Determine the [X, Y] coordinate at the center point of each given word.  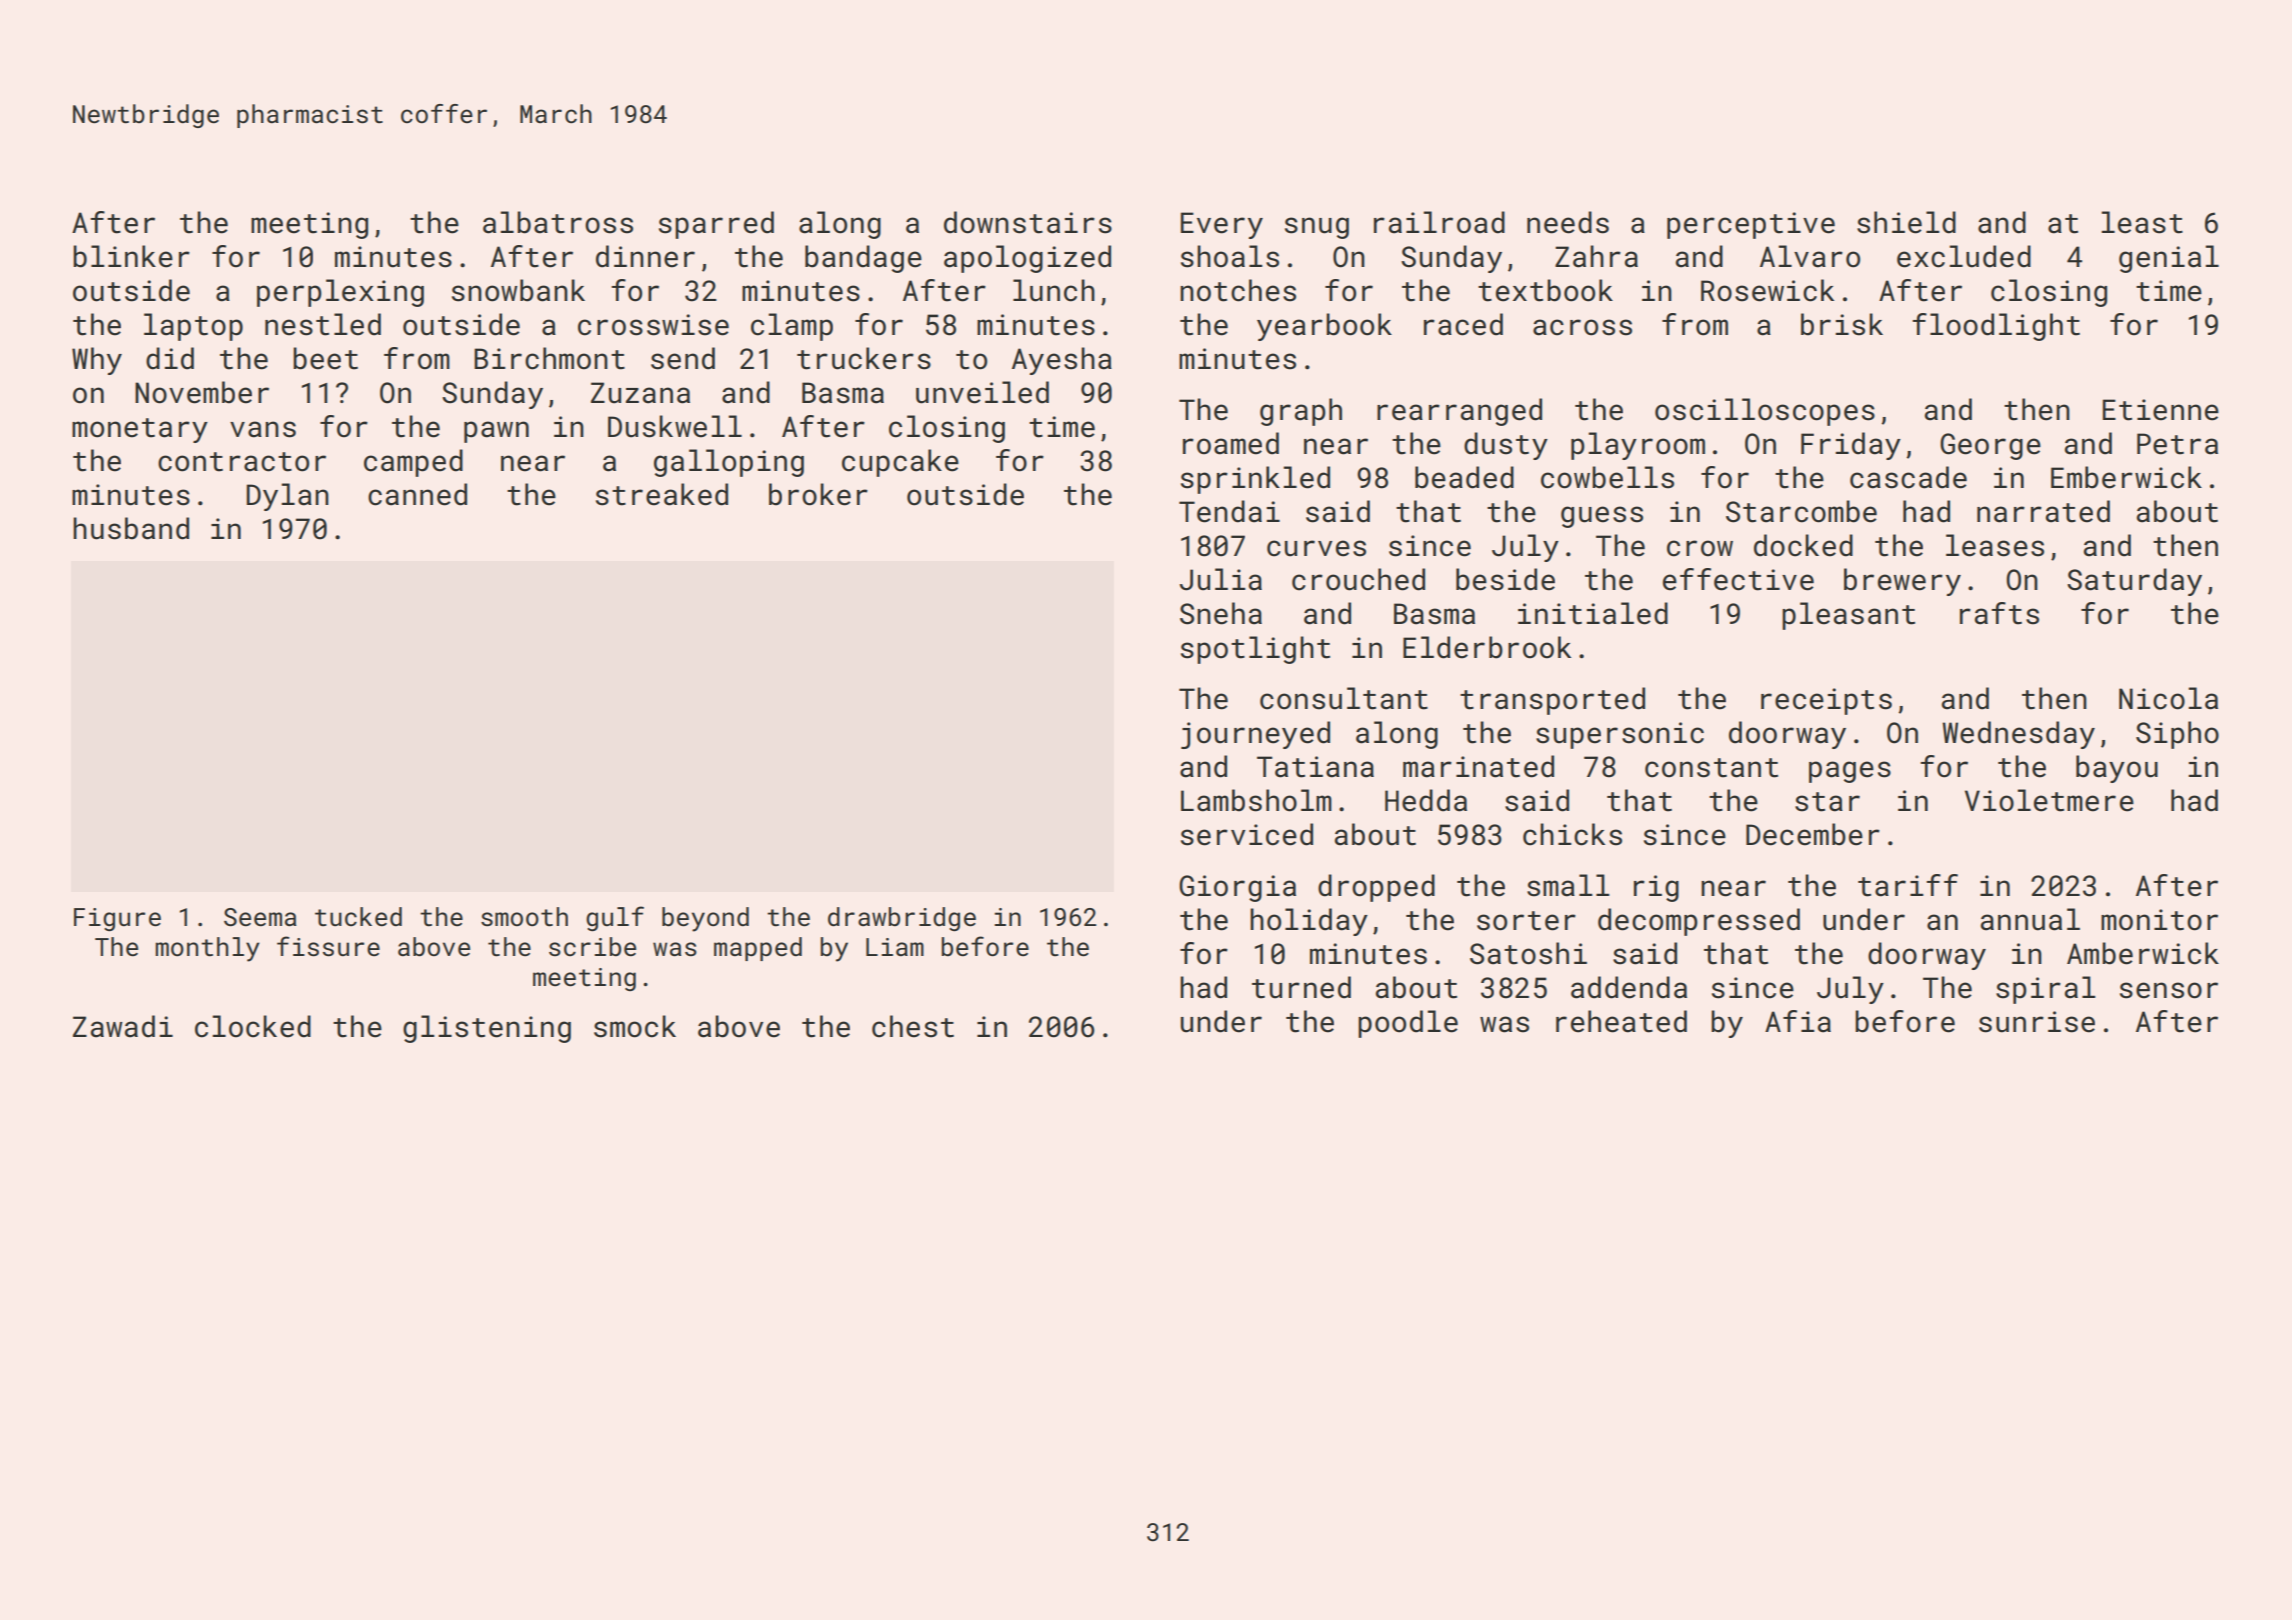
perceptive [1751, 225]
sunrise [2037, 1022]
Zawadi [123, 1026]
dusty [1506, 446]
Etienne [2161, 410]
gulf [615, 918]
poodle [1408, 1024]
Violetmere [2049, 800]
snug [1317, 228]
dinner [645, 256]
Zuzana [640, 393]
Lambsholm [1256, 800]
